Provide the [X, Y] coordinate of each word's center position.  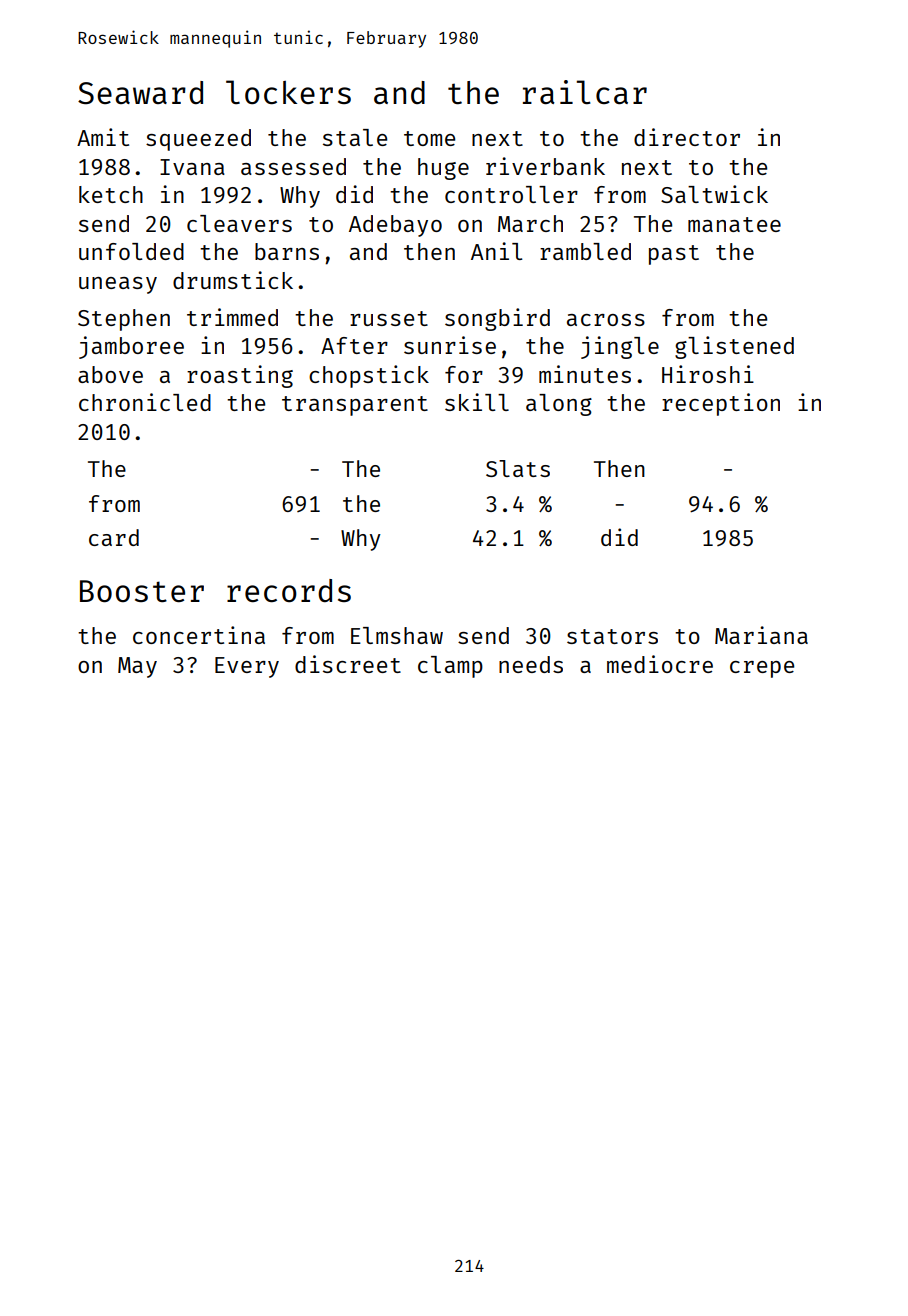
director [687, 137]
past [674, 255]
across [606, 320]
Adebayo [395, 226]
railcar [585, 92]
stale [355, 137]
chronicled [145, 402]
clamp [450, 667]
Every [247, 667]
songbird [497, 319]
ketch [111, 194]
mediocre [660, 664]
